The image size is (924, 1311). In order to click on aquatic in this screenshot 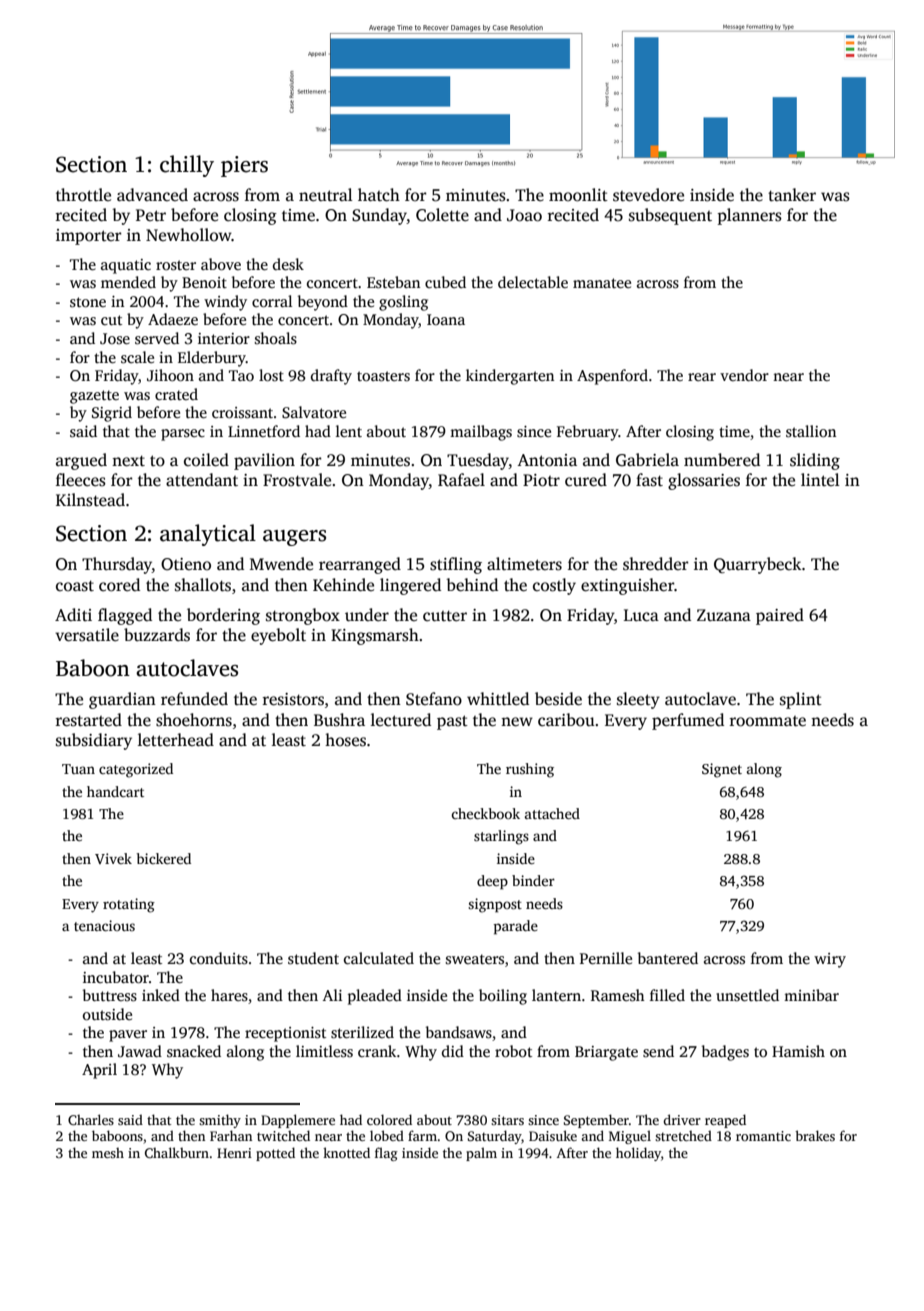, I will do `click(126, 266)`.
